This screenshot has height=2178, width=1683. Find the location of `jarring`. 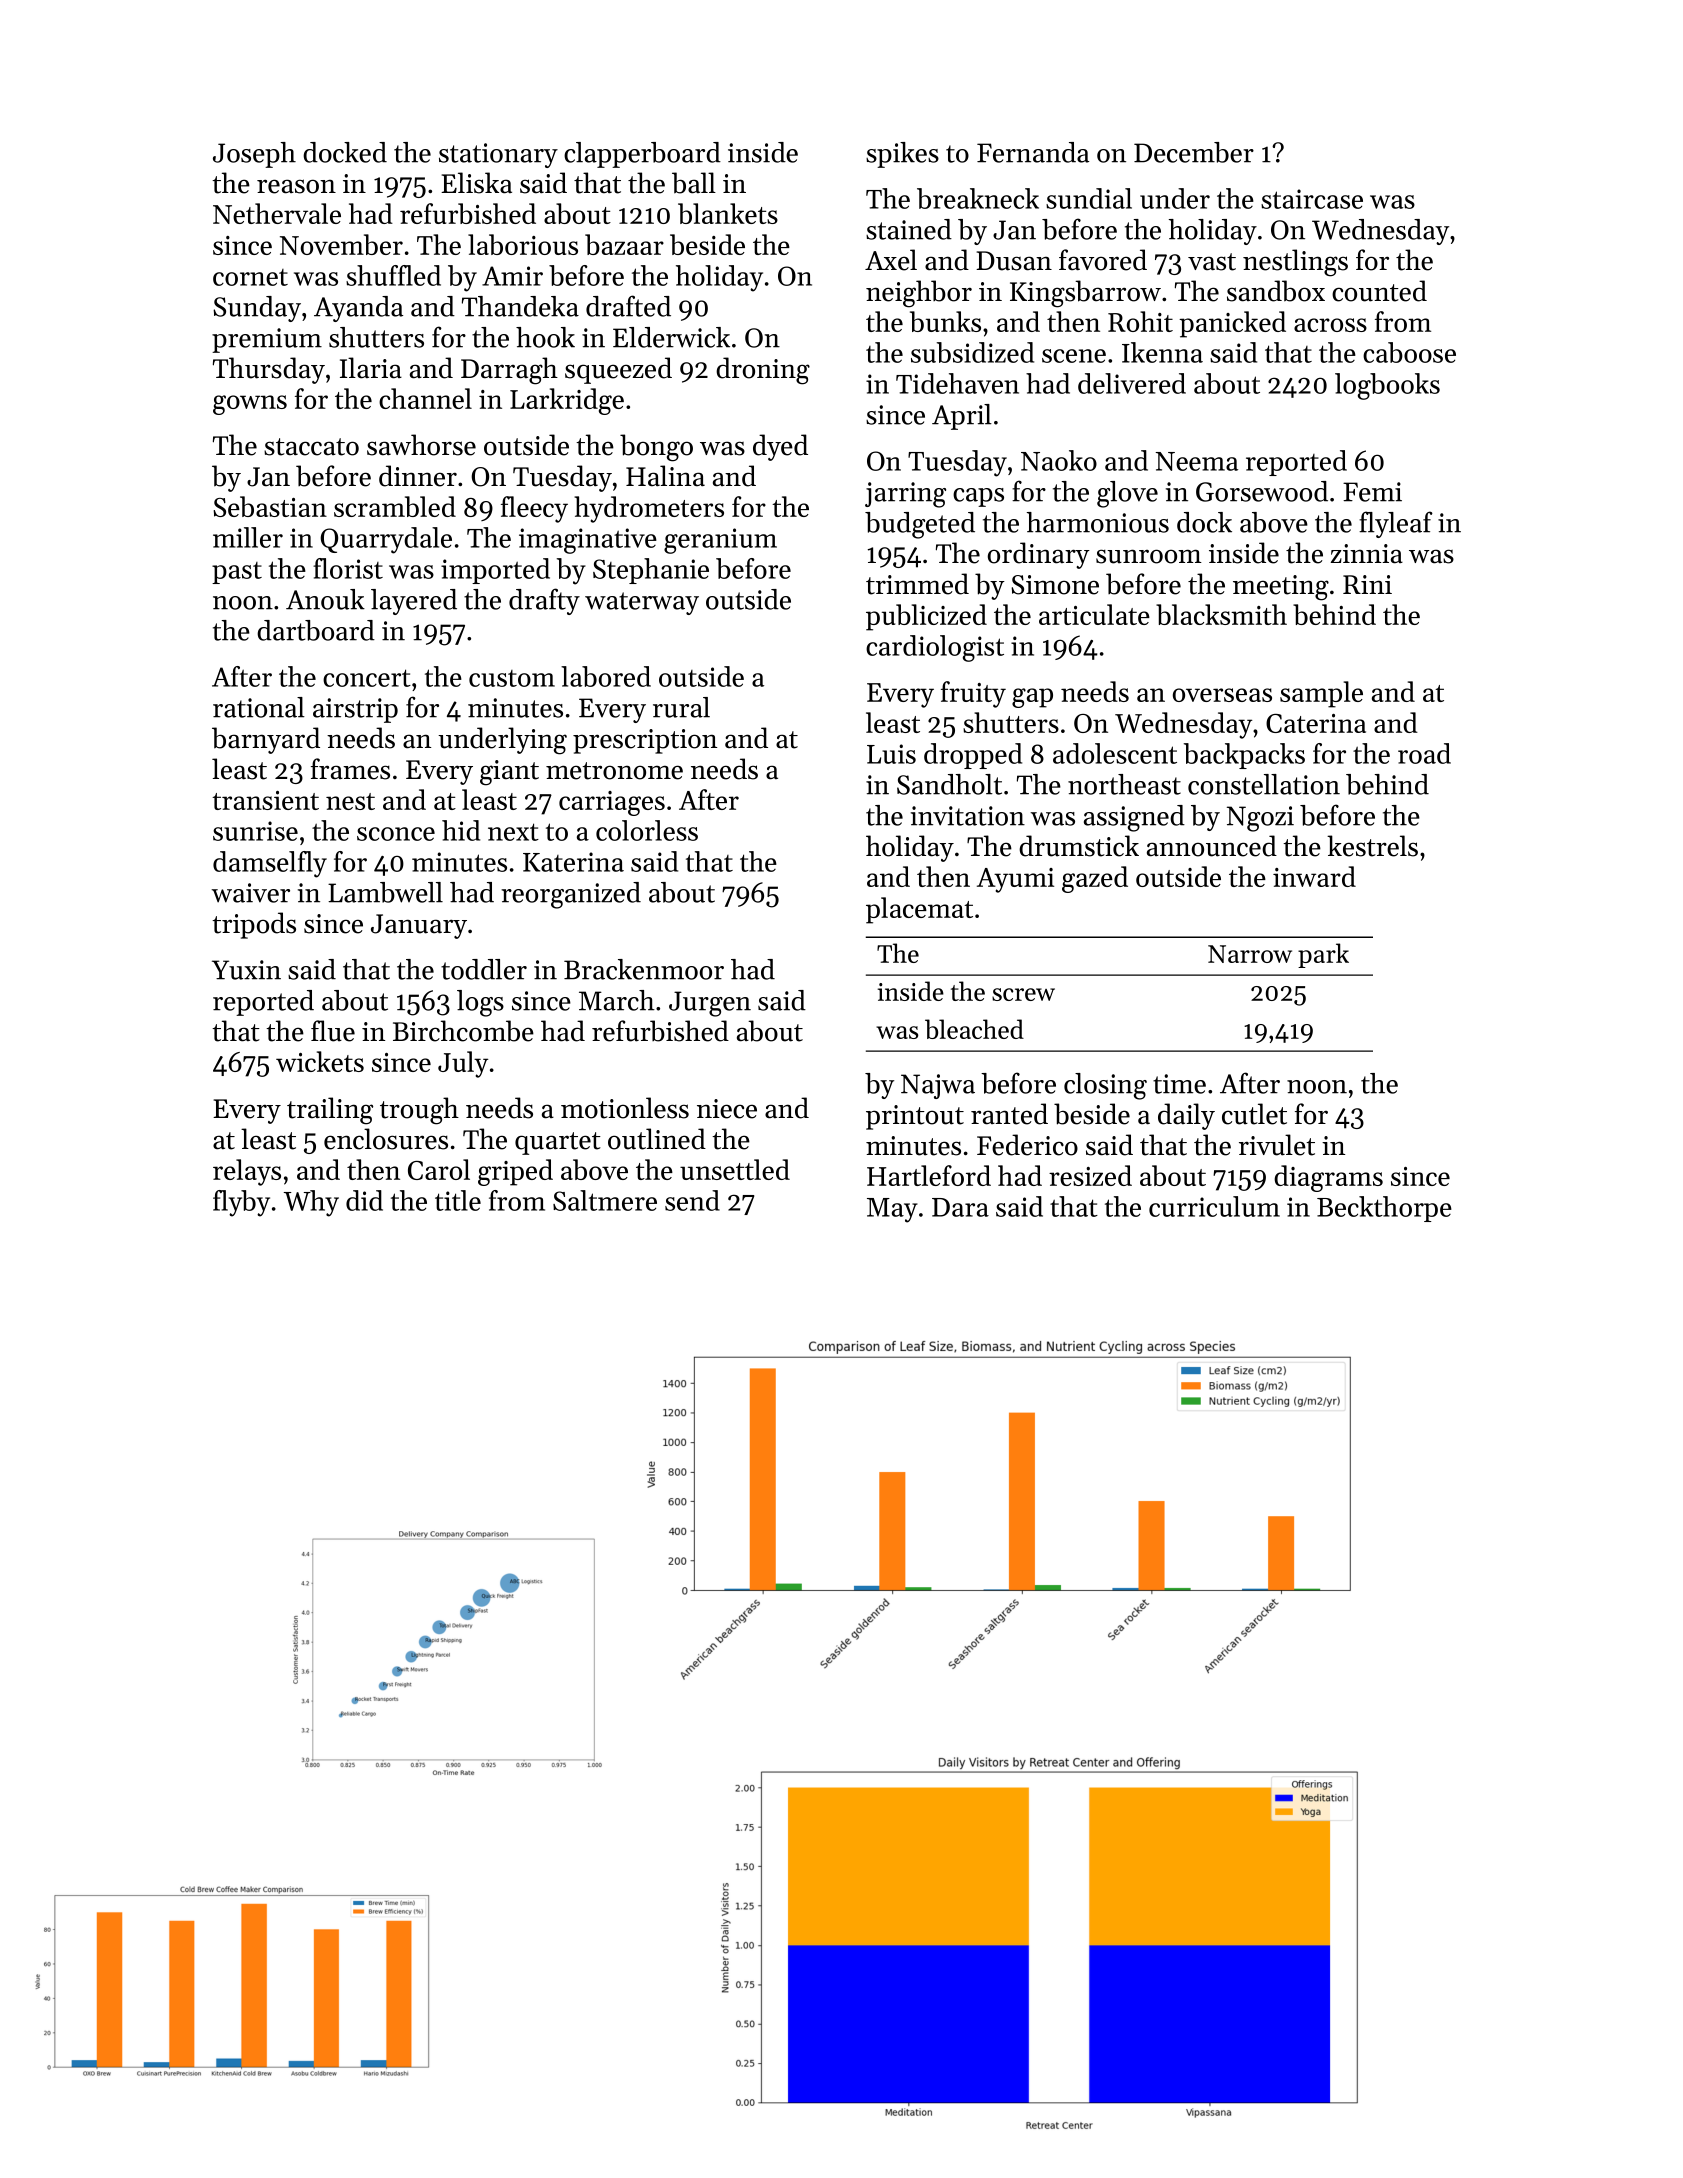

jarring is located at coordinates (905, 495).
